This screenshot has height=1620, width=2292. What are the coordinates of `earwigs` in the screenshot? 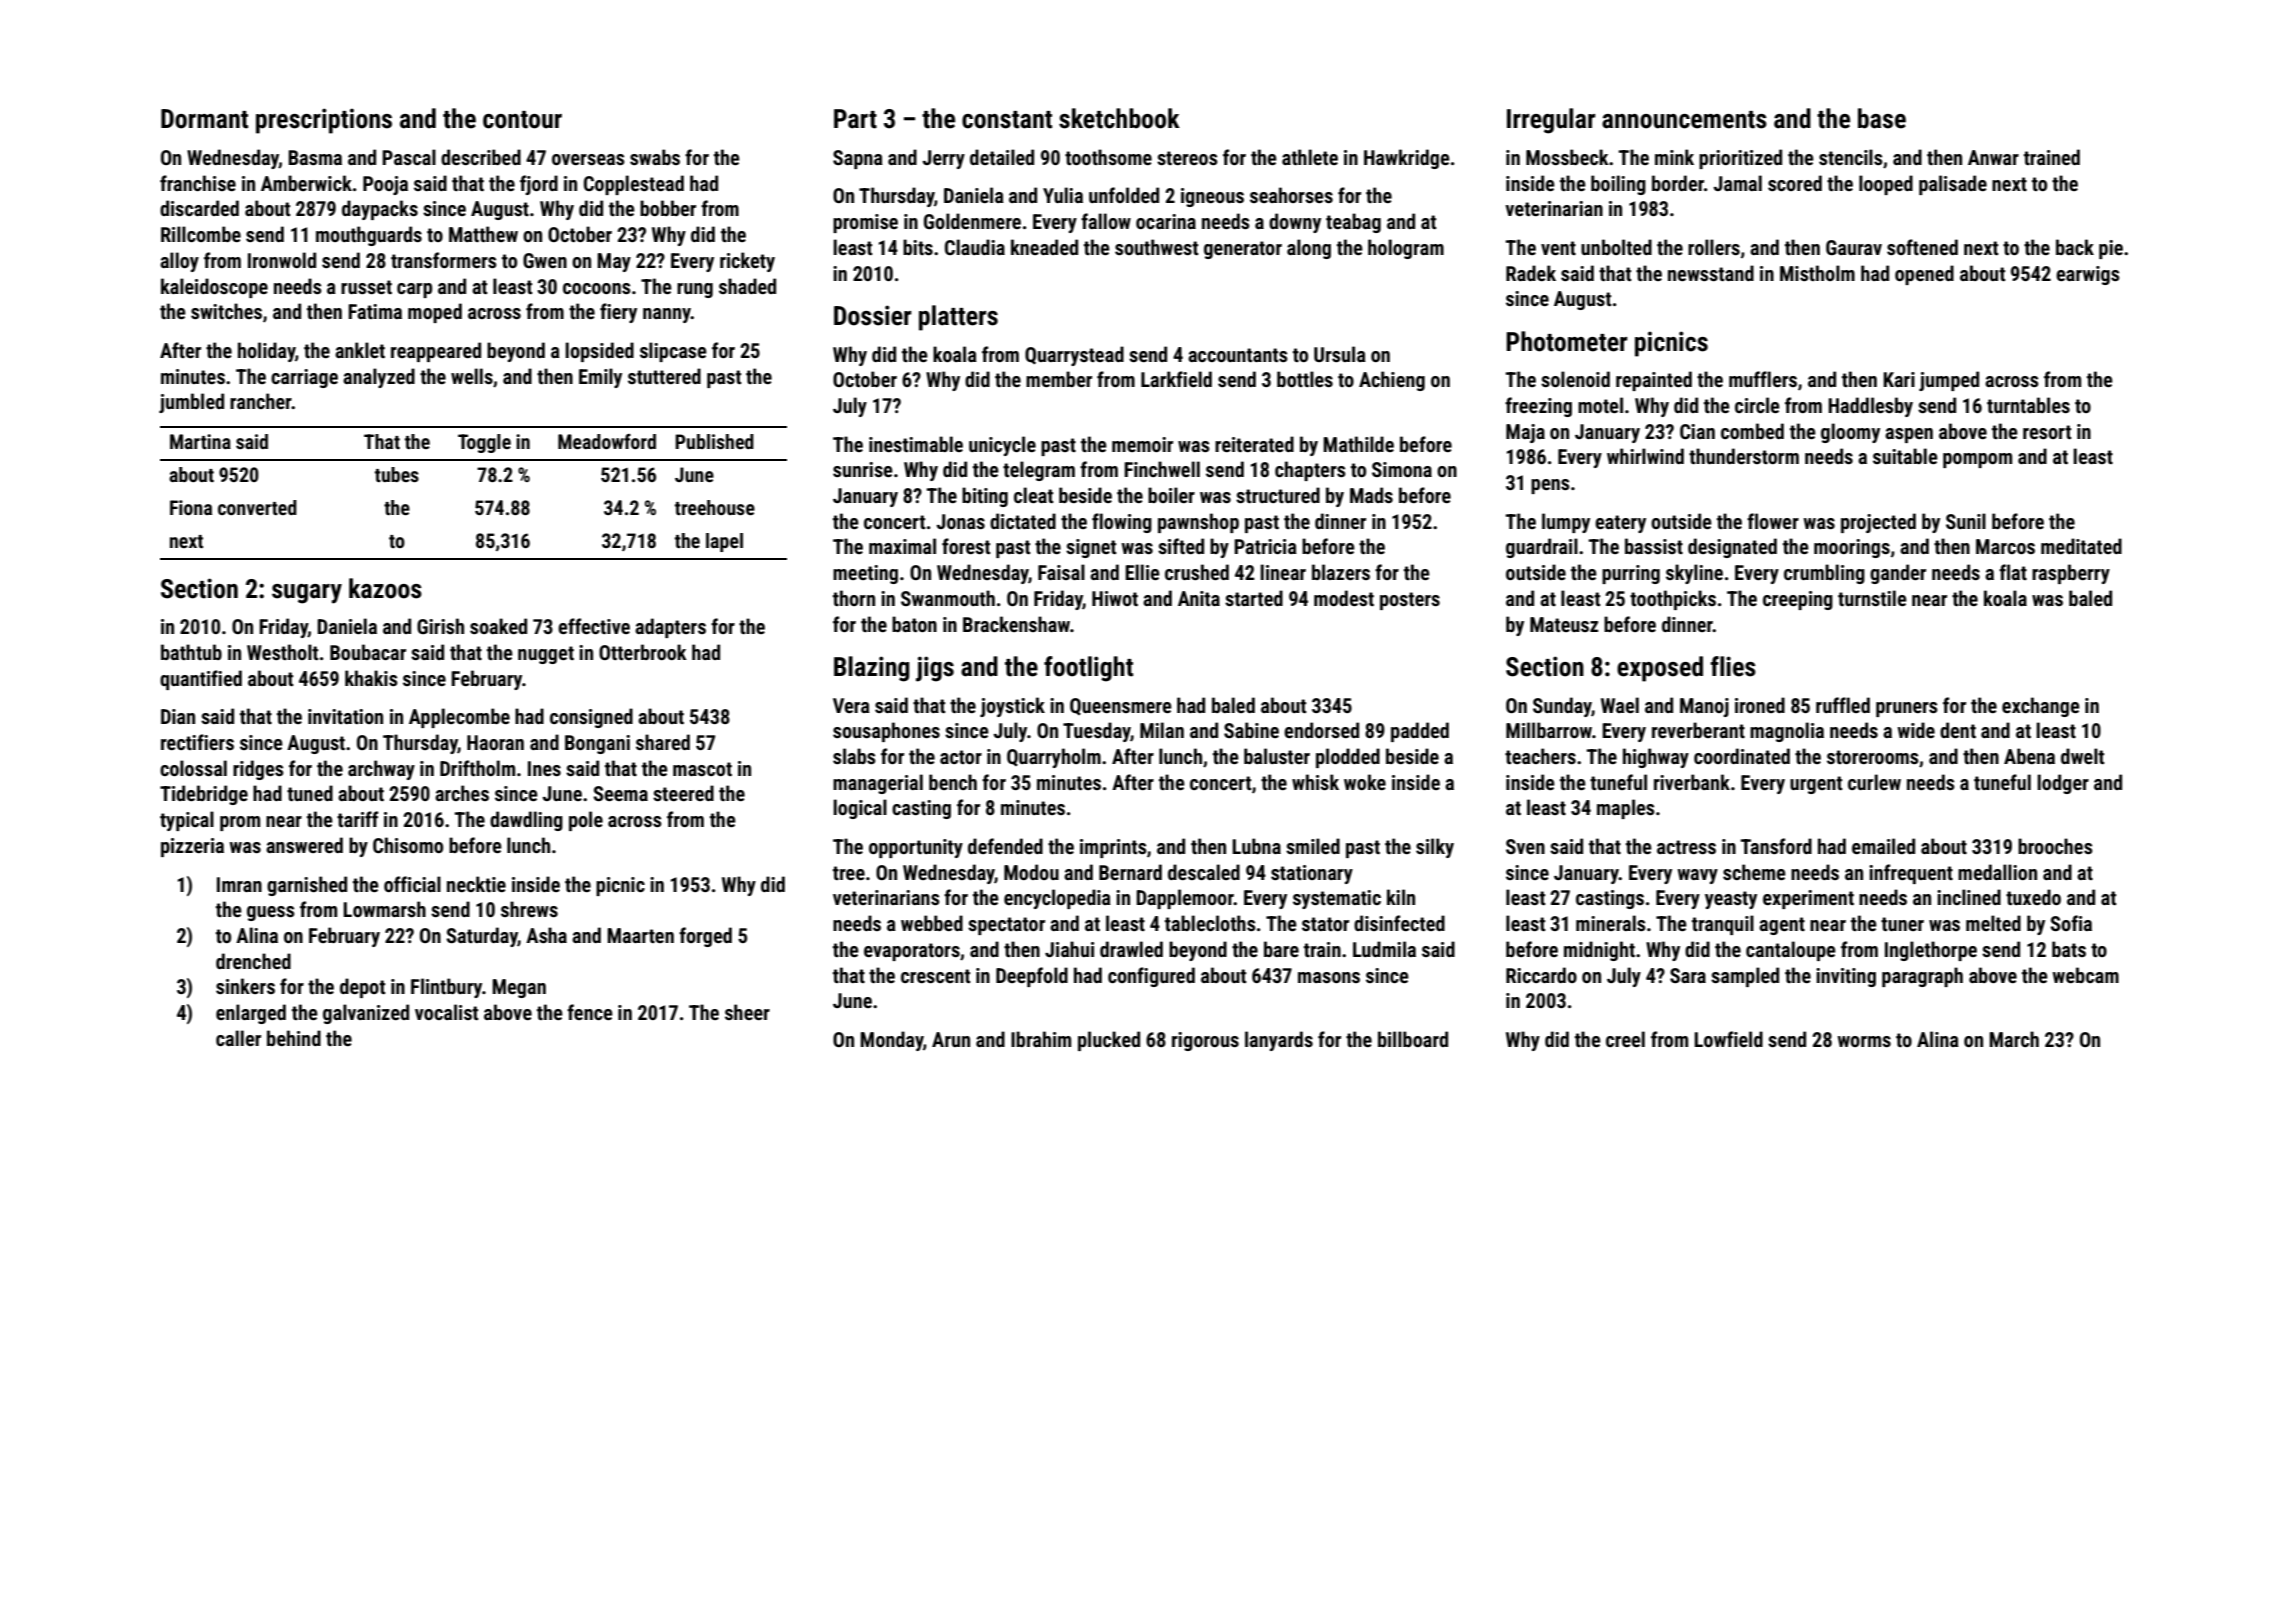 It's located at (2088, 275).
